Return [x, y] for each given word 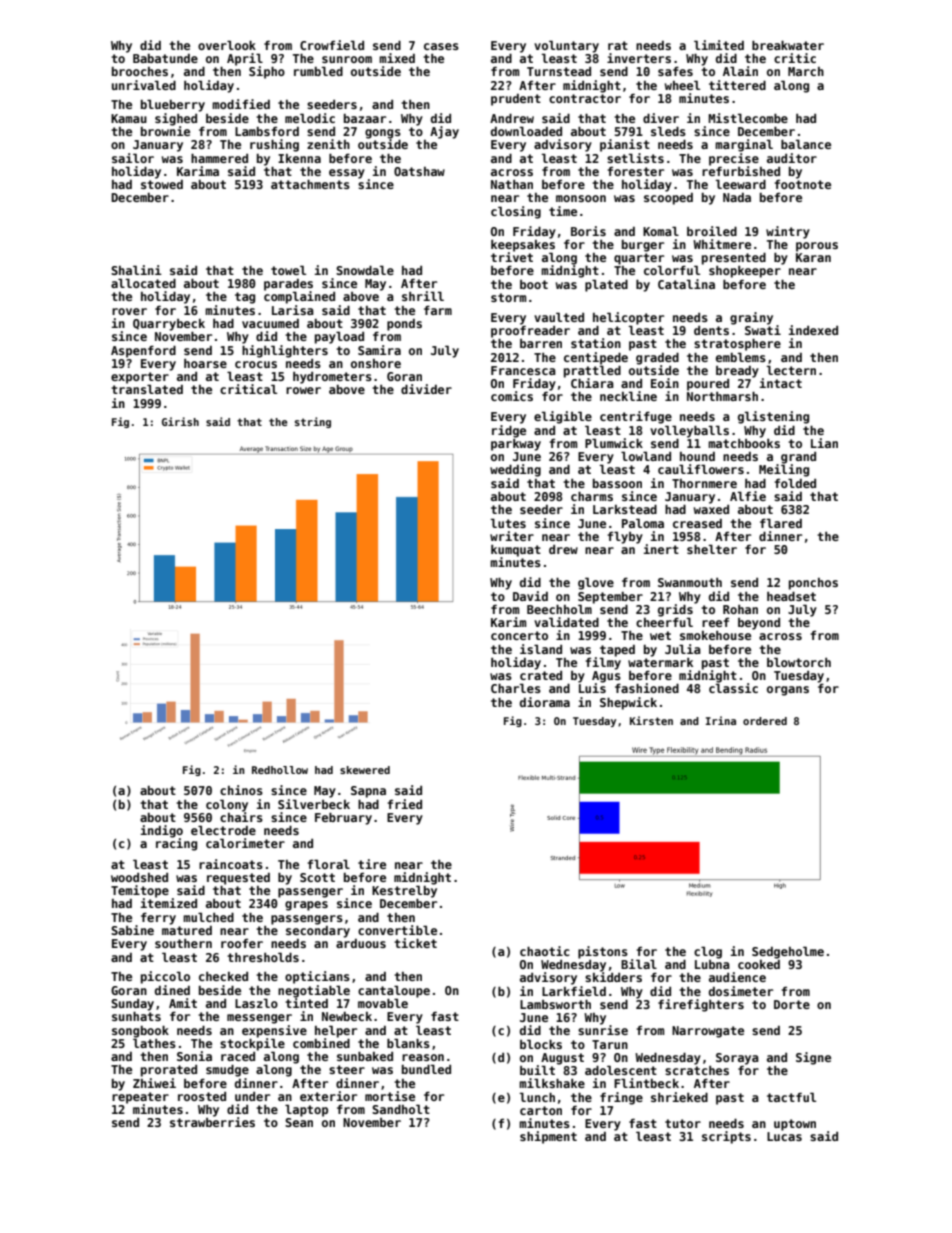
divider [426, 389]
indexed [813, 330]
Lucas [784, 1136]
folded [795, 483]
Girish [180, 421]
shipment [548, 1137]
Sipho [267, 72]
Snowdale [365, 270]
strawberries [212, 1122]
